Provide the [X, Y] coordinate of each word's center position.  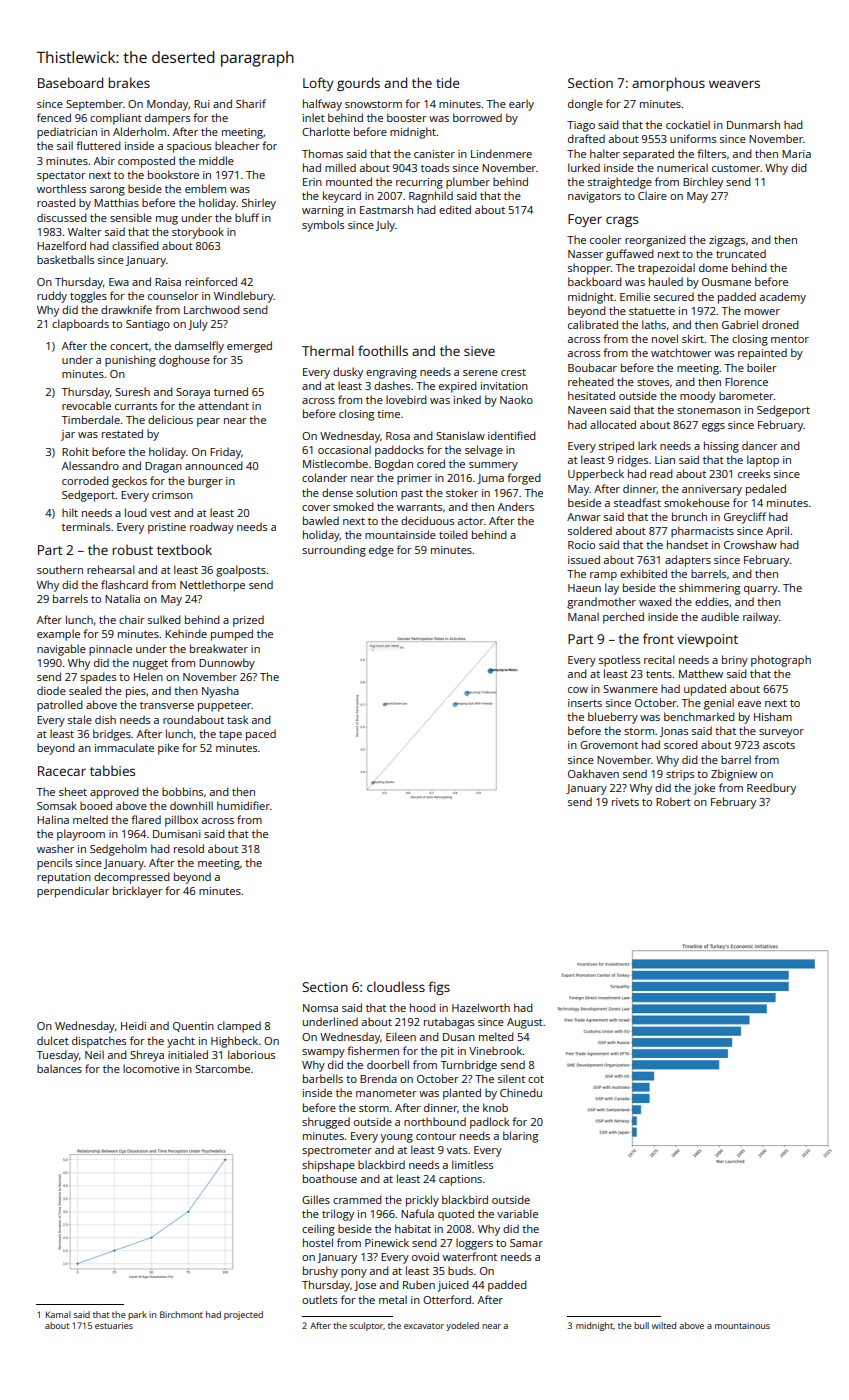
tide [448, 82]
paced [261, 735]
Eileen [401, 1036]
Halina [53, 819]
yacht [181, 1042]
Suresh [132, 391]
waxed [655, 601]
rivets [625, 802]
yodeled [462, 1326]
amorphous [668, 84]
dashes [392, 385]
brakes [129, 82]
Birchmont [181, 1314]
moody [698, 397]
